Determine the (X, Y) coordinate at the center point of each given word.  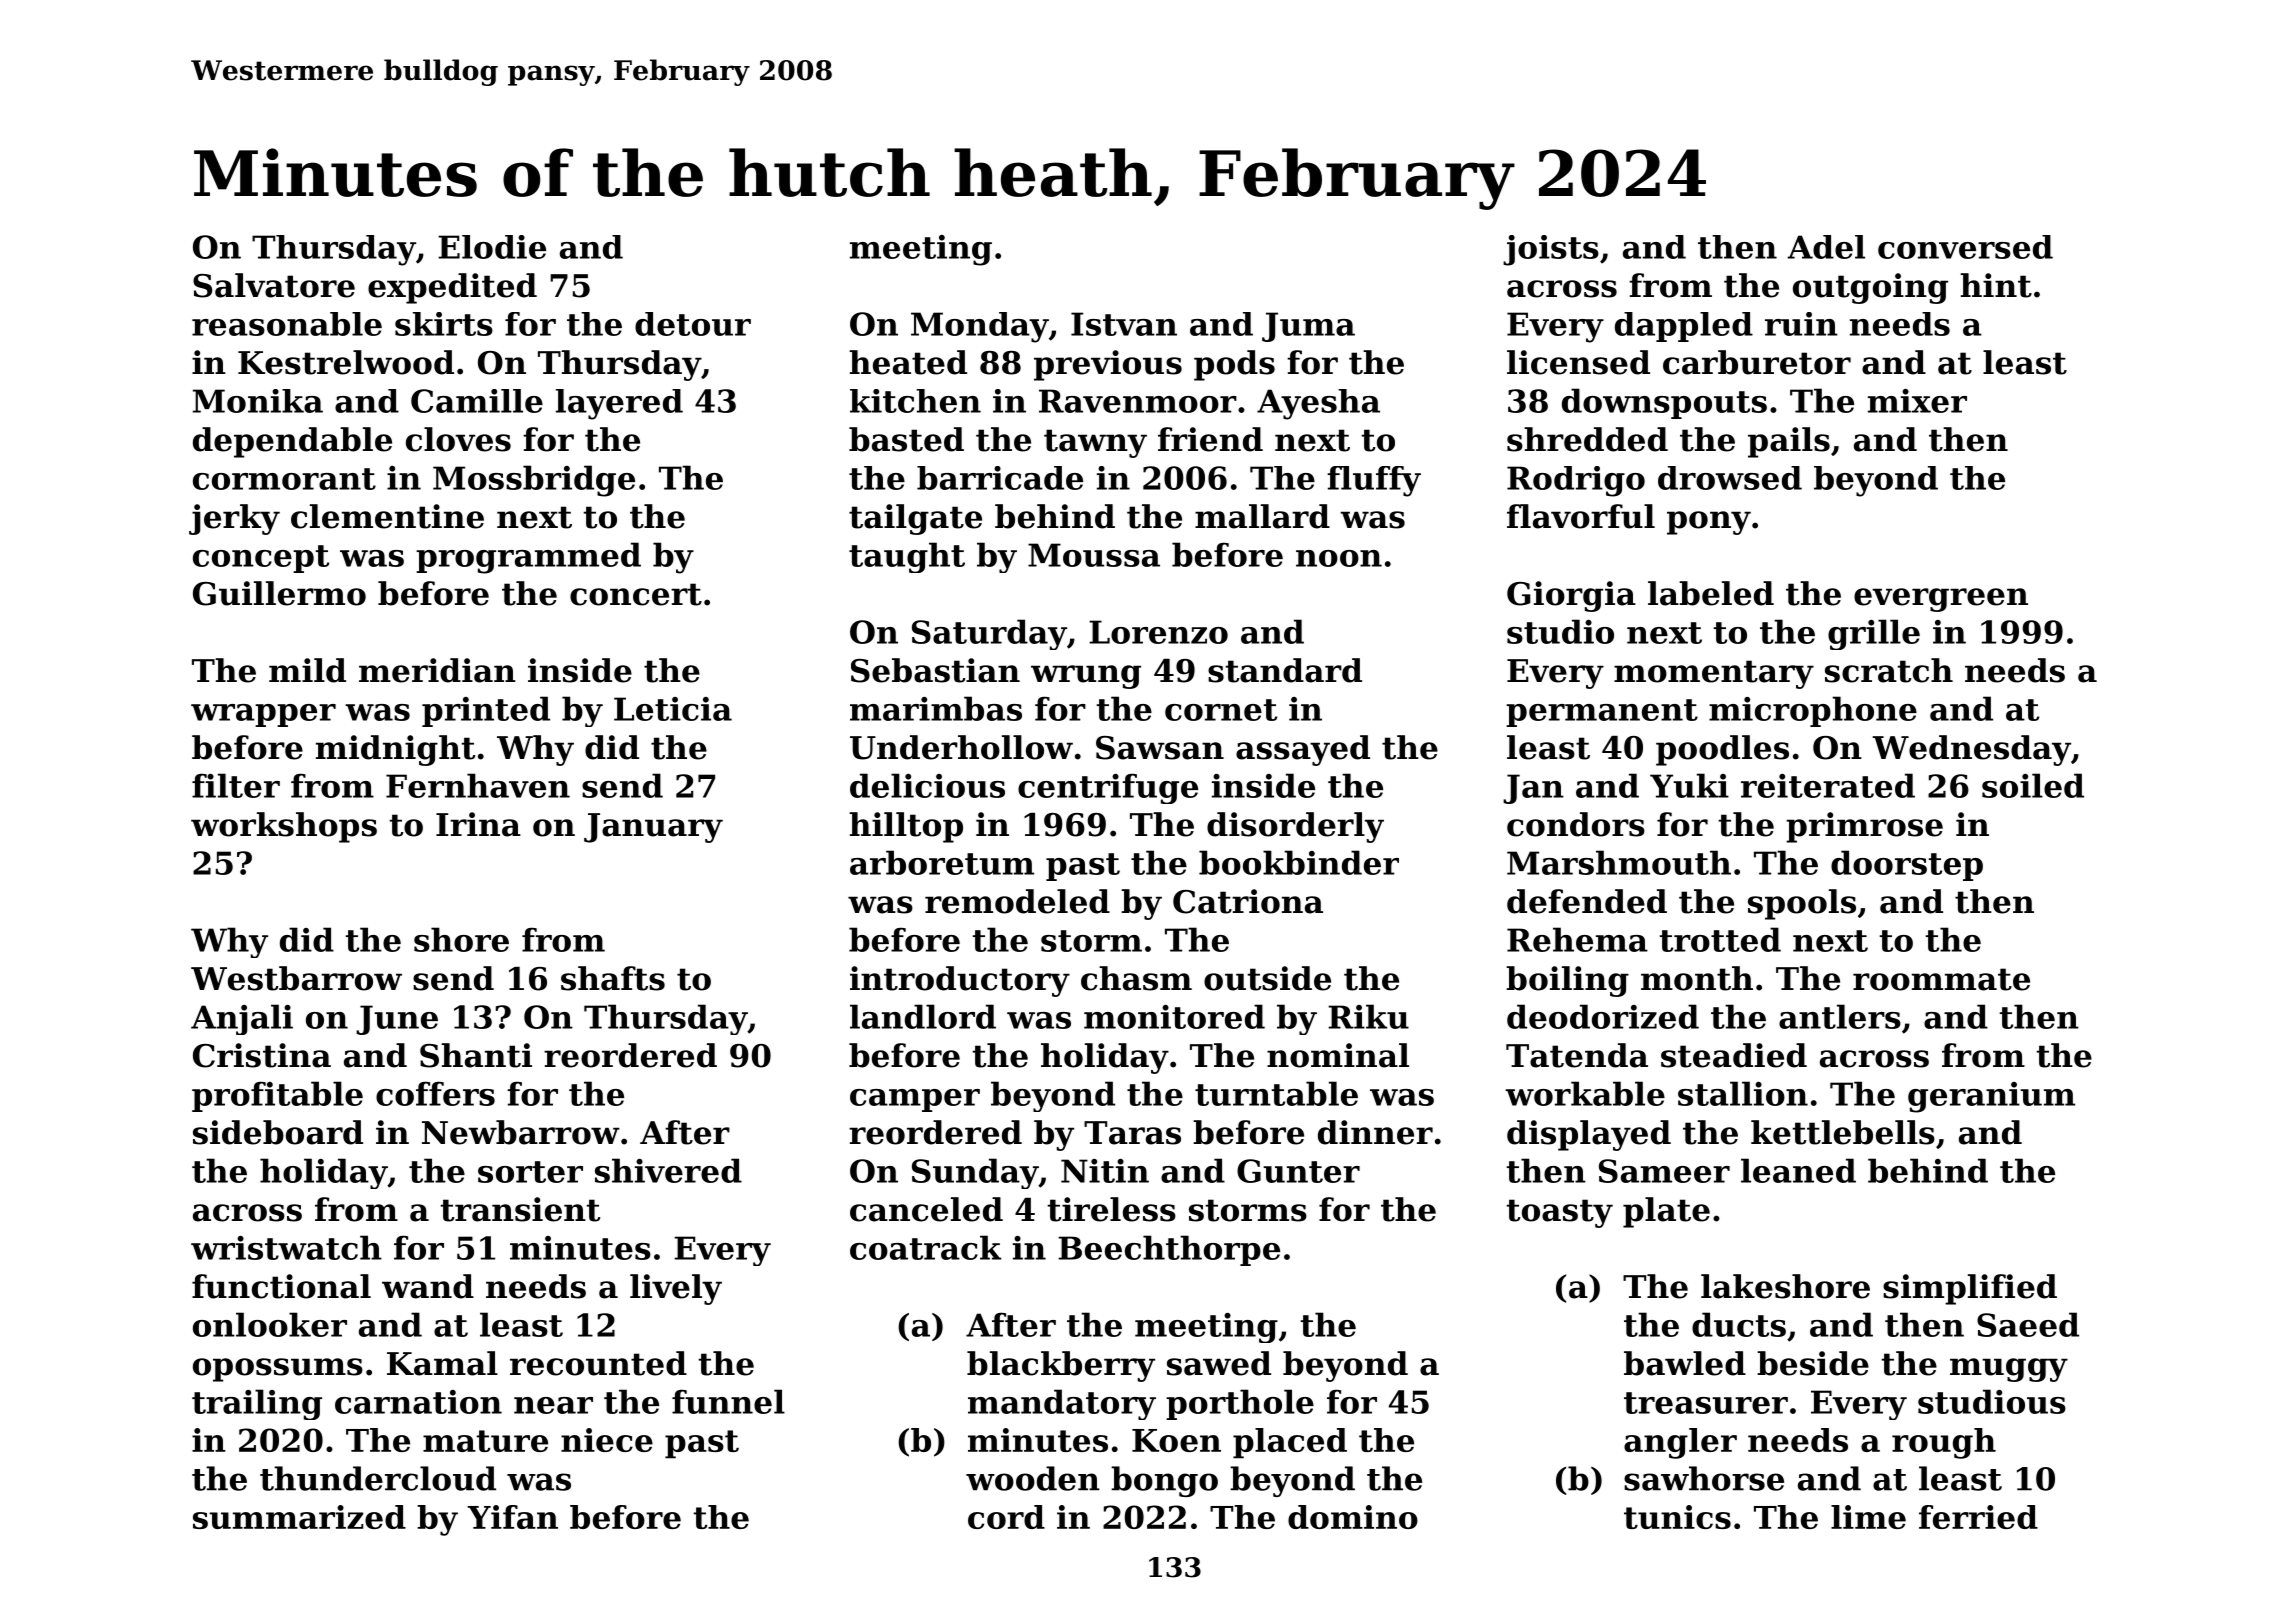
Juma (1308, 327)
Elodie (492, 247)
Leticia (673, 709)
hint (1996, 285)
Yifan (512, 1517)
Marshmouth (1619, 862)
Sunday (975, 1173)
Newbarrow (521, 1132)
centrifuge (1108, 788)
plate (1666, 1212)
